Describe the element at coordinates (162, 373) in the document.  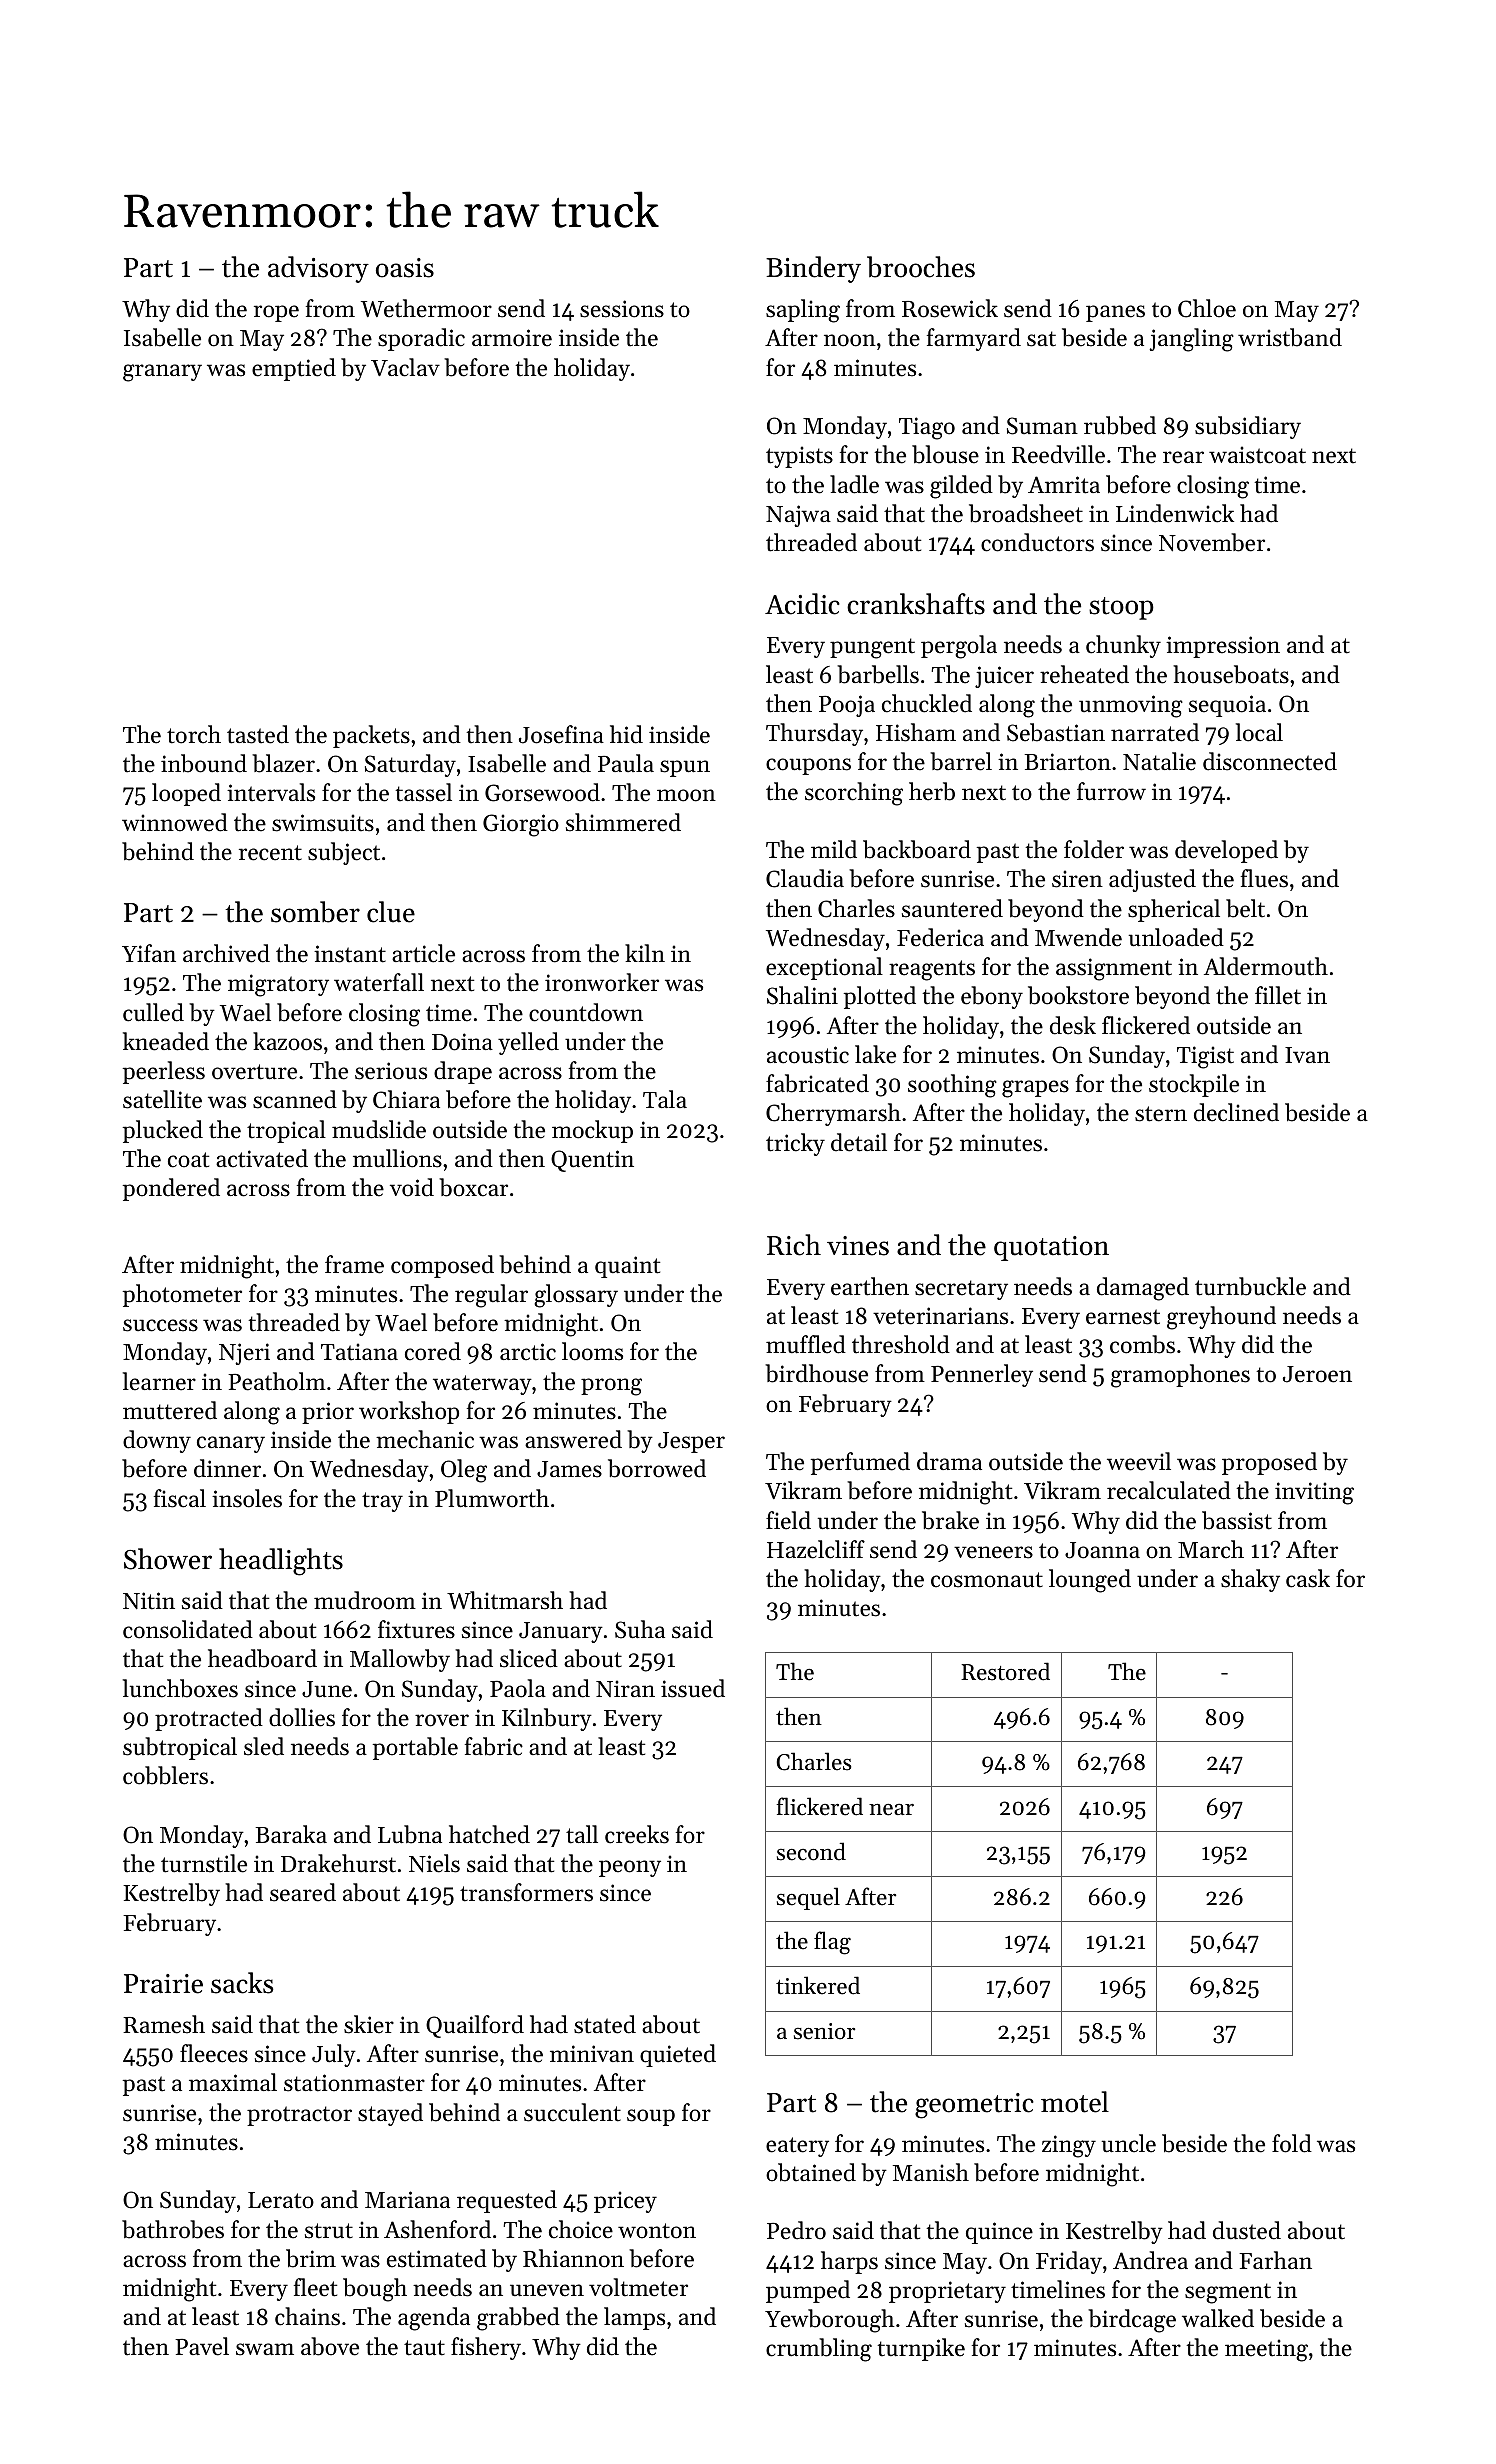
I see `granary` at that location.
